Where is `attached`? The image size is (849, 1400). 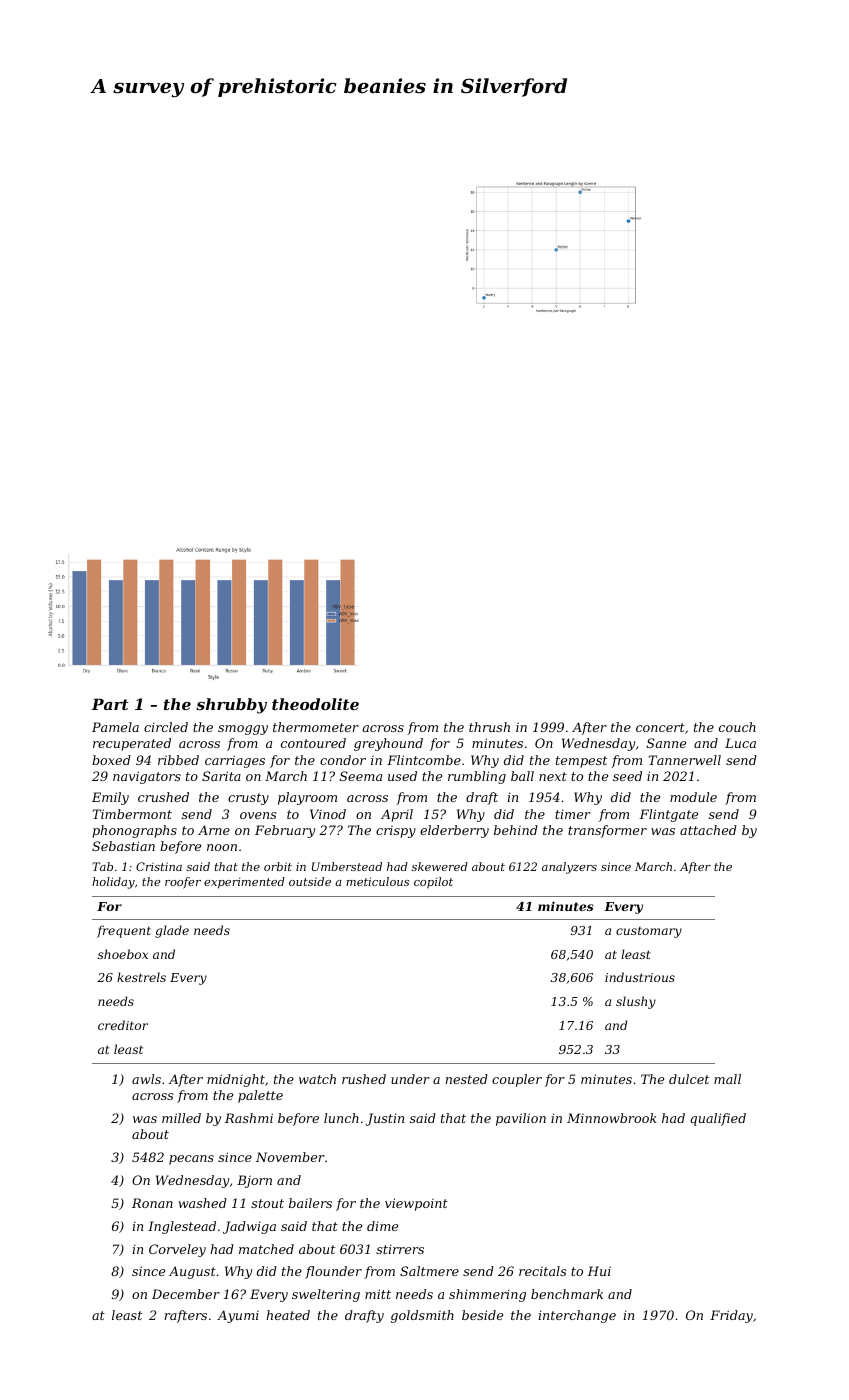 attached is located at coordinates (708, 830).
